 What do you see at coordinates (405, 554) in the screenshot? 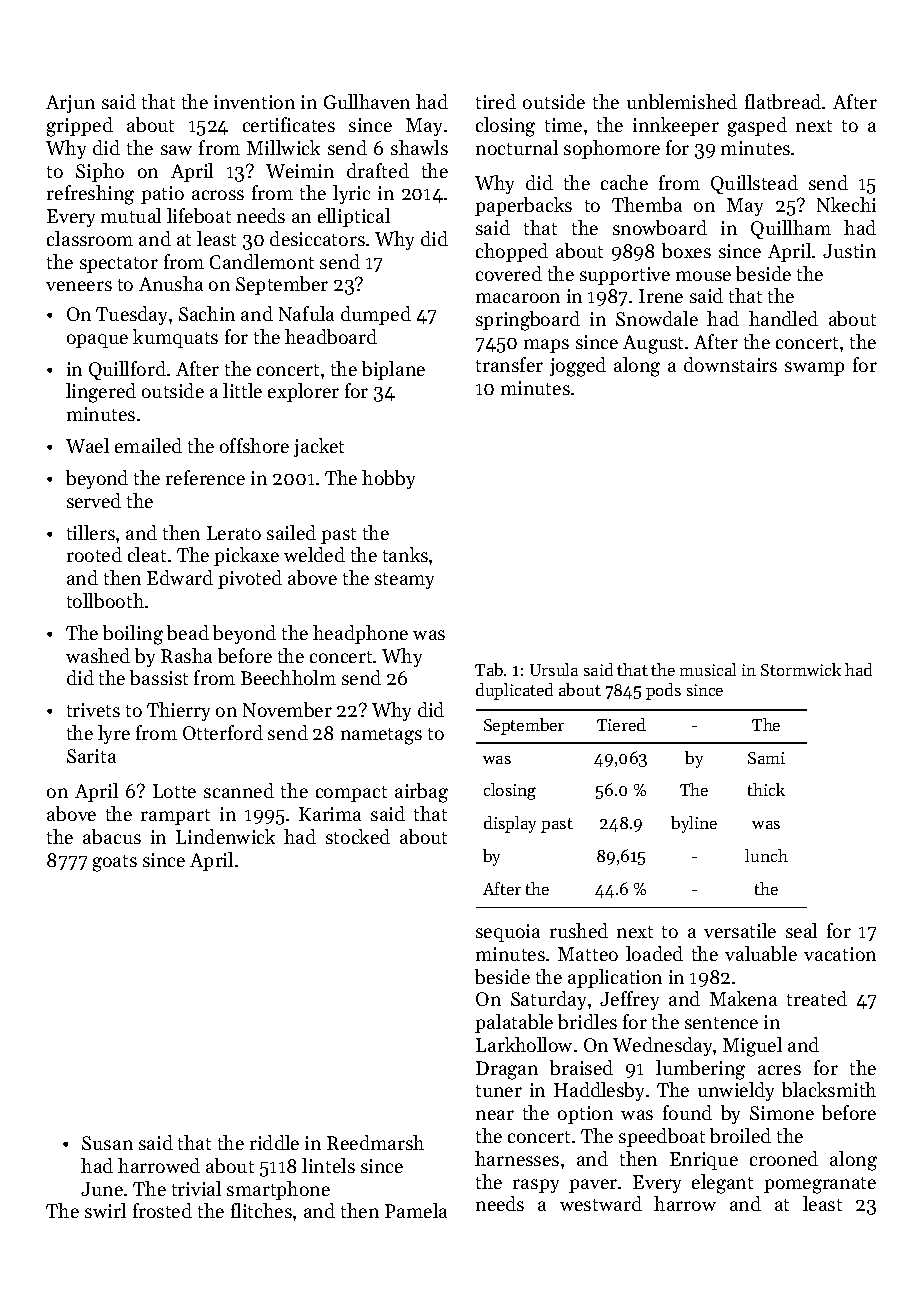
I see `tanks` at bounding box center [405, 554].
